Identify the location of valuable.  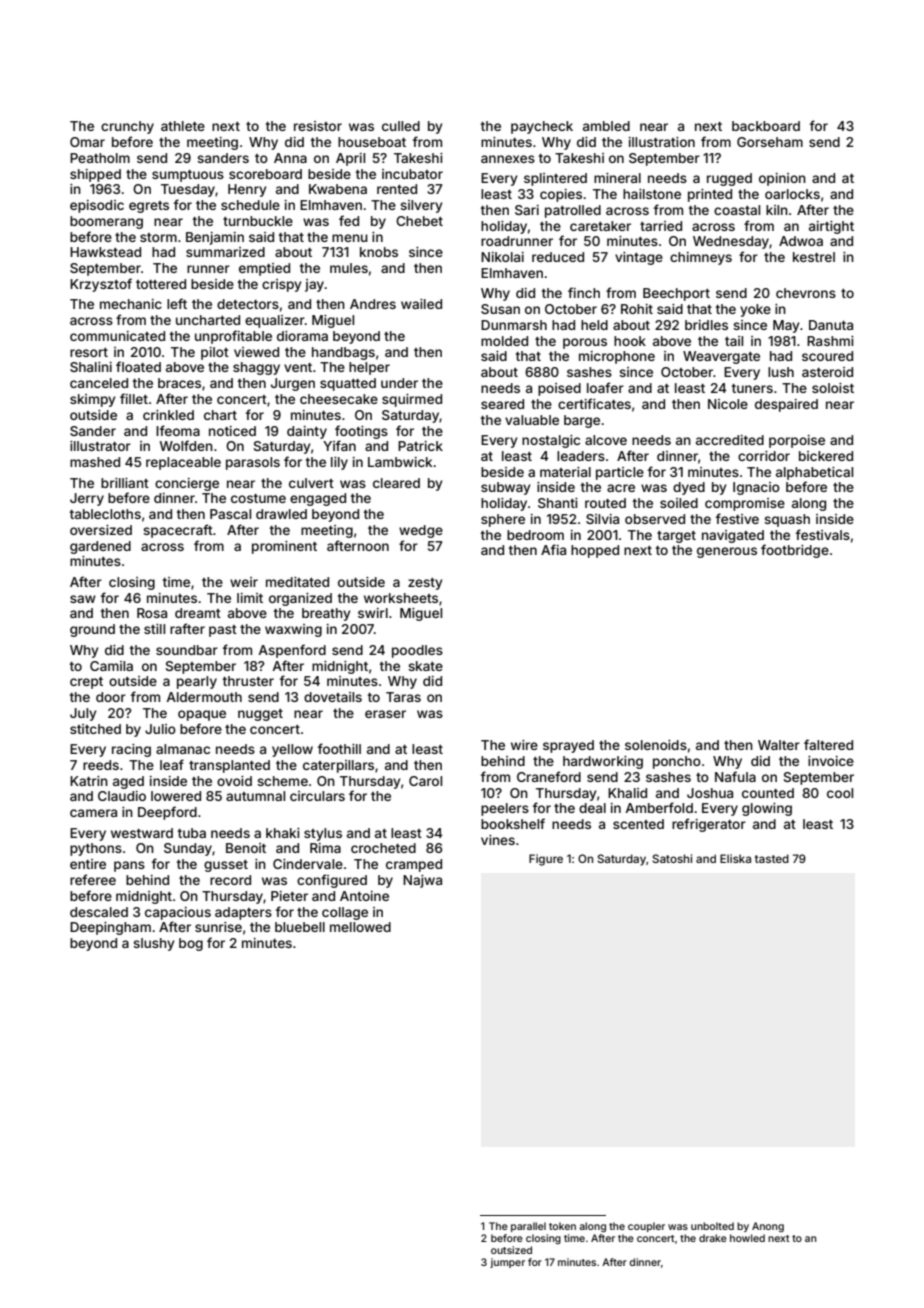
(532, 420).
